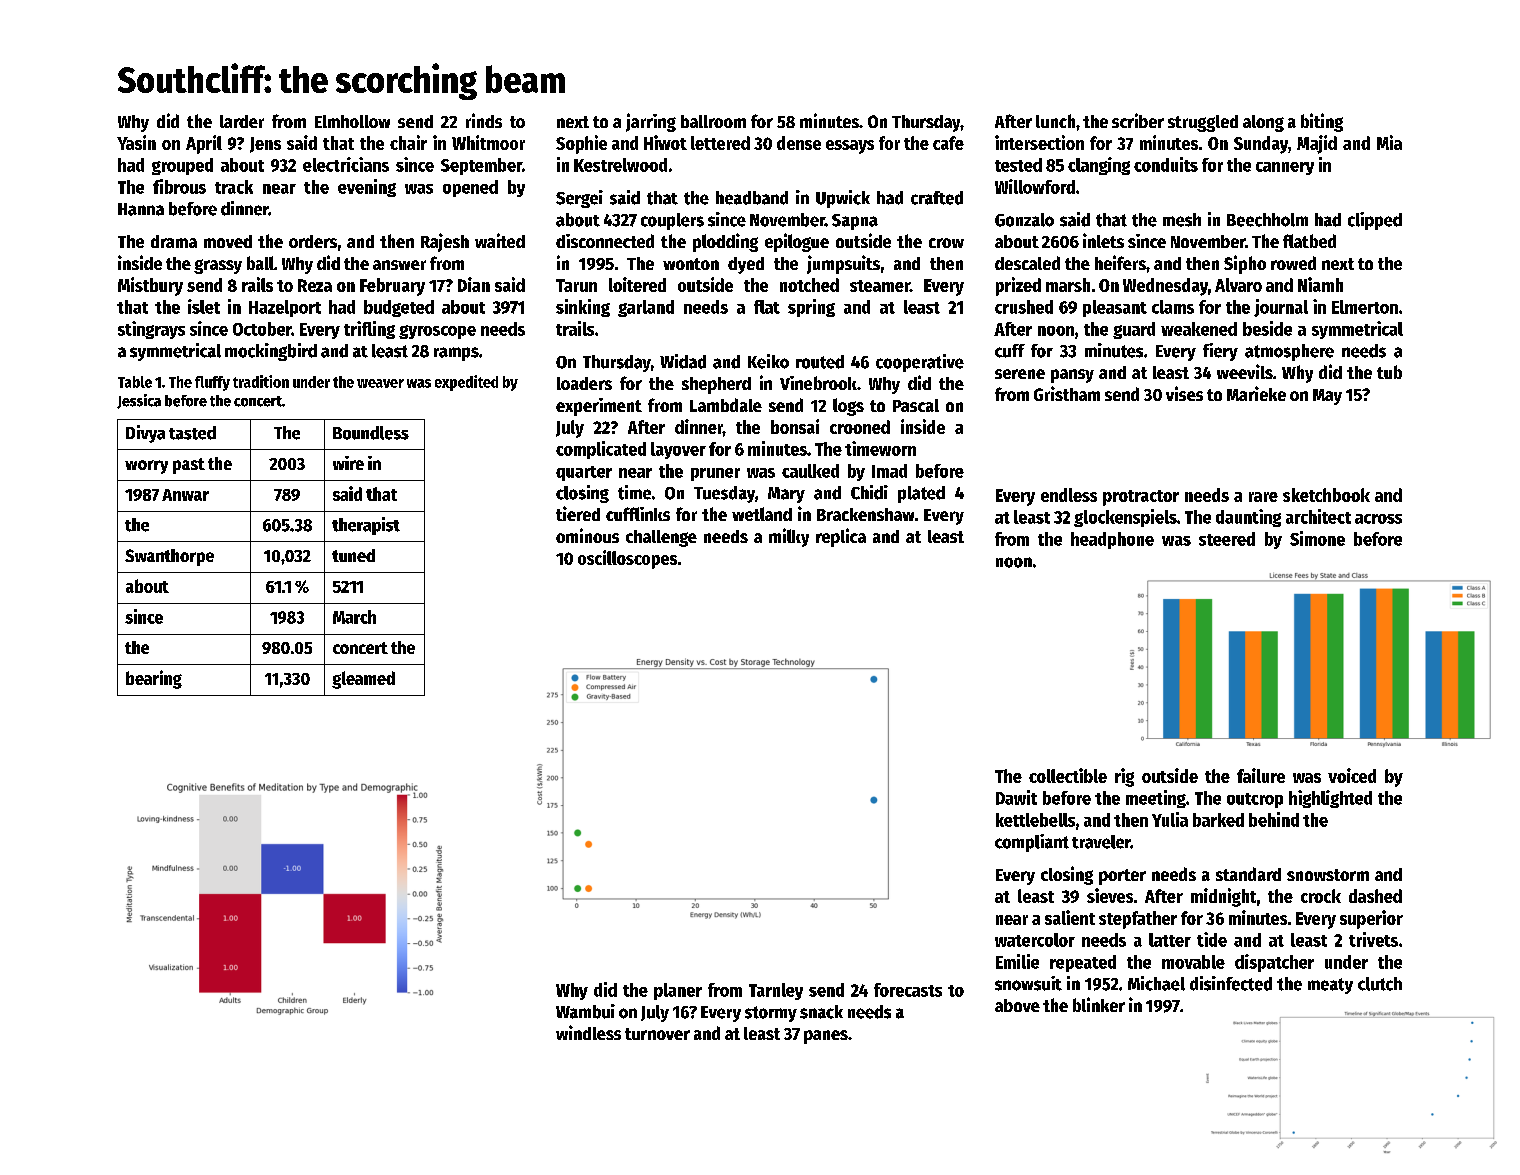 This screenshot has width=1520, height=1175. Describe the element at coordinates (1317, 538) in the screenshot. I see `Simone` at that location.
